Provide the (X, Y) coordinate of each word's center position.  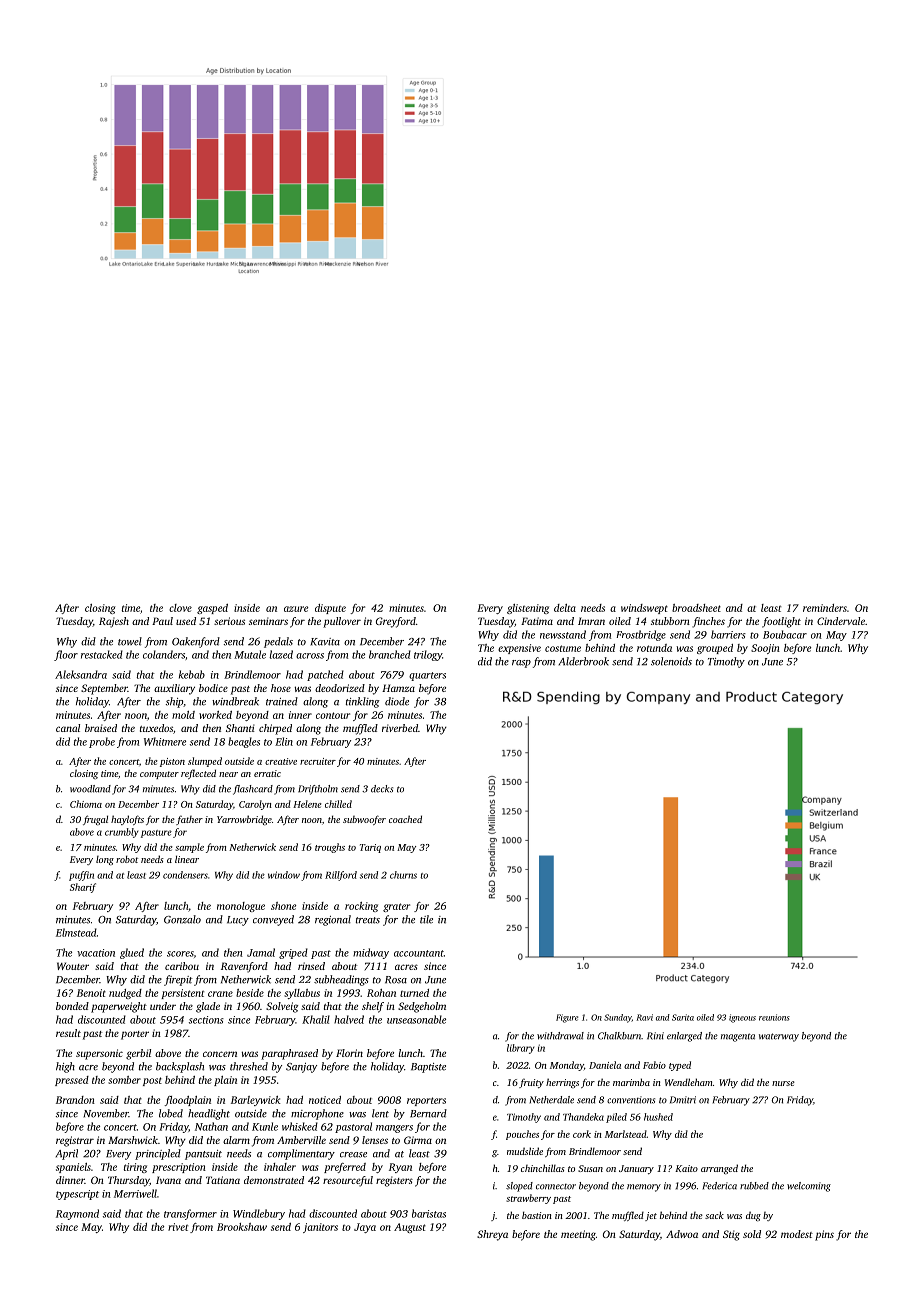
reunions (774, 1017)
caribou (182, 966)
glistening (528, 609)
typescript (77, 1195)
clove (180, 608)
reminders (825, 608)
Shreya (492, 1235)
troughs (330, 848)
